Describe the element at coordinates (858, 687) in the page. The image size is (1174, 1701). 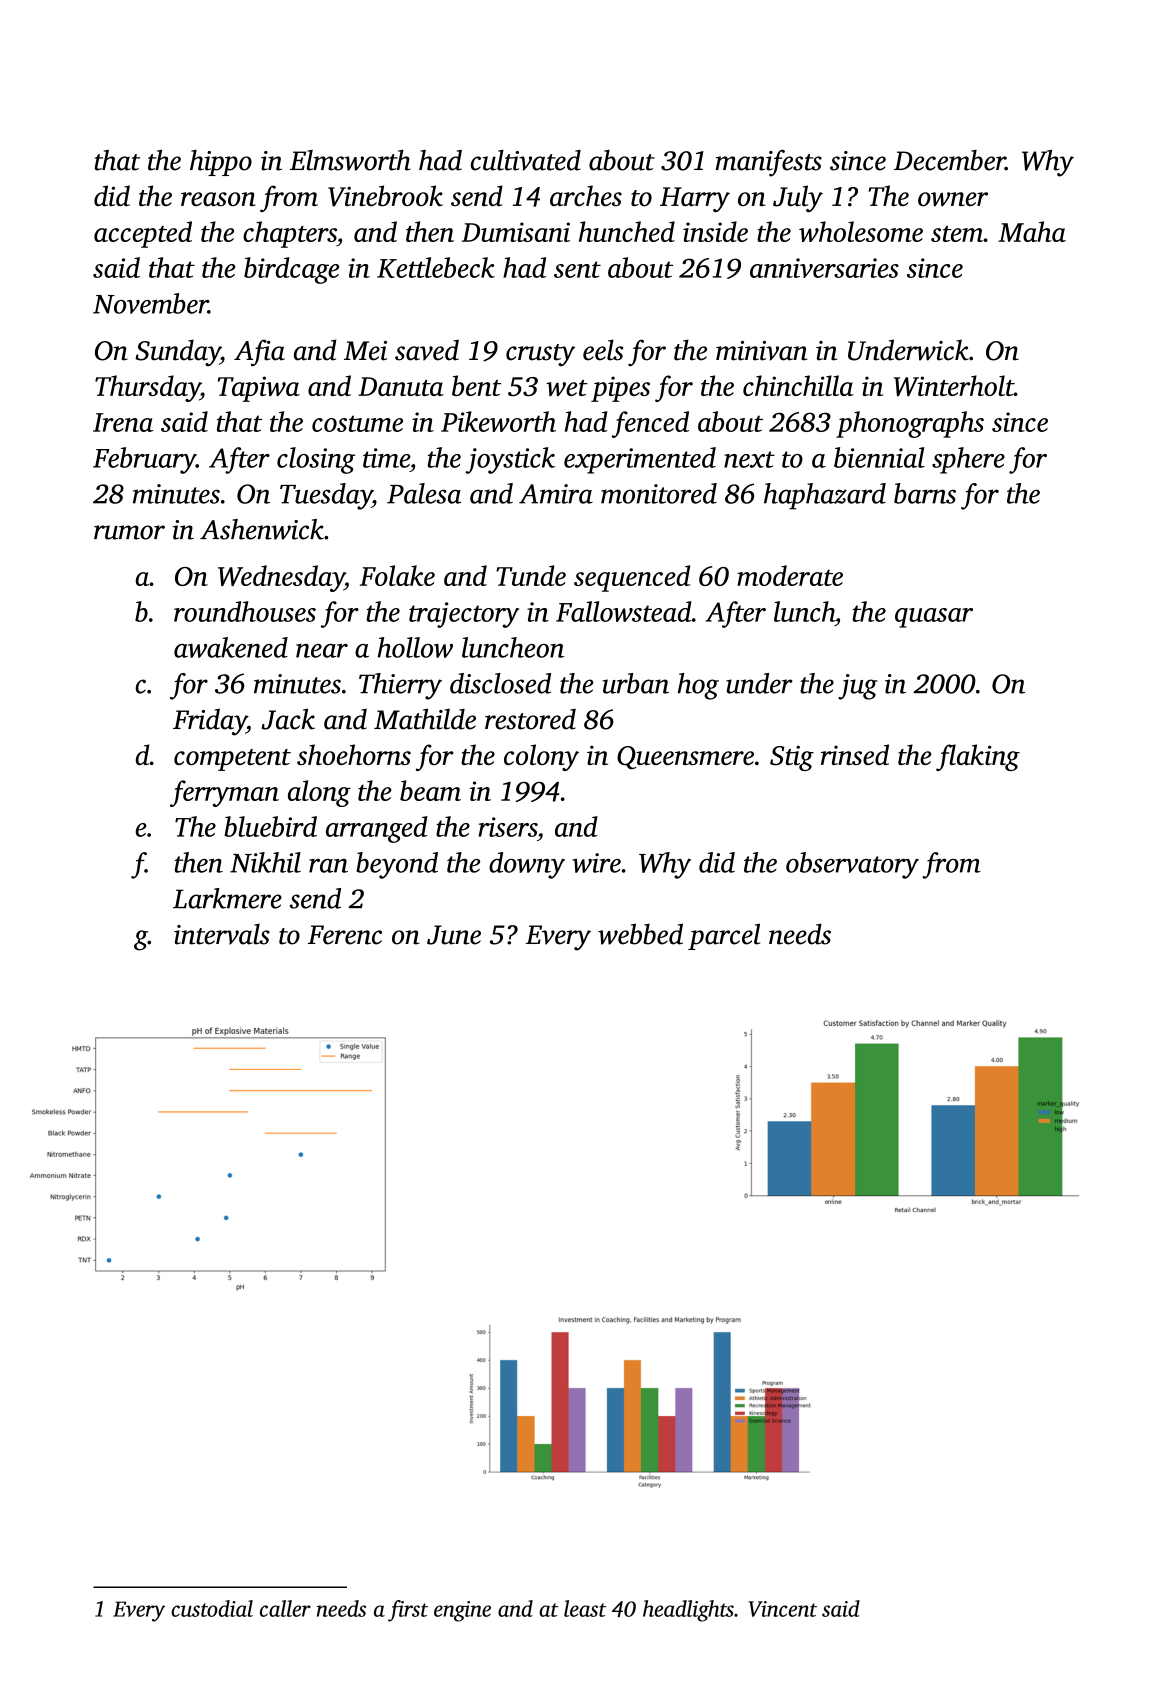
I see `jug` at that location.
